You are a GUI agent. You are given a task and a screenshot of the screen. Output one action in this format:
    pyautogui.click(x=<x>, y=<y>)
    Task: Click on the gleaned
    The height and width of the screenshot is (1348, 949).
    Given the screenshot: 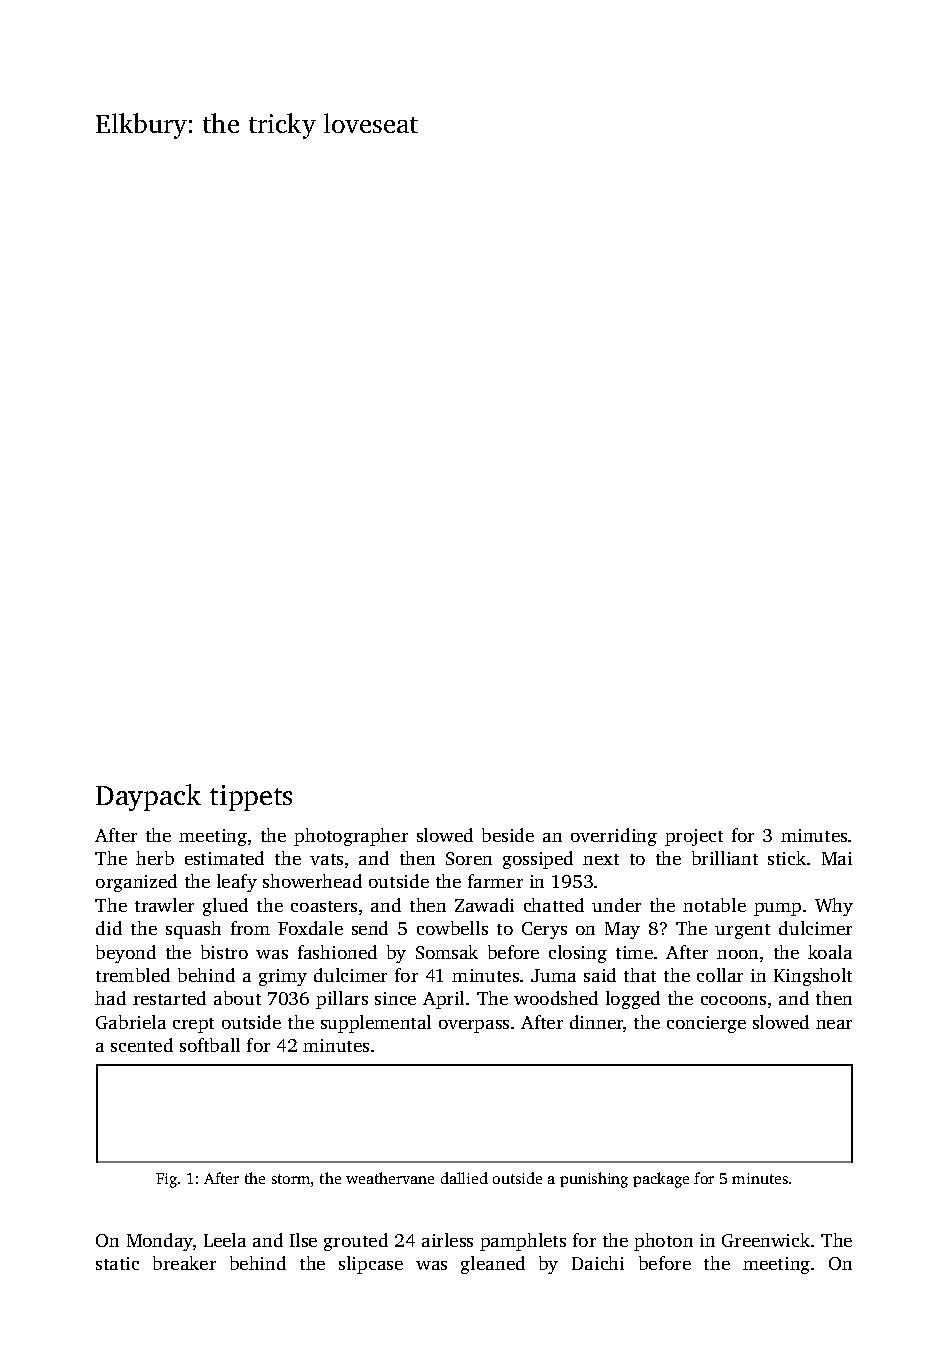 What is the action you would take?
    pyautogui.click(x=493, y=1265)
